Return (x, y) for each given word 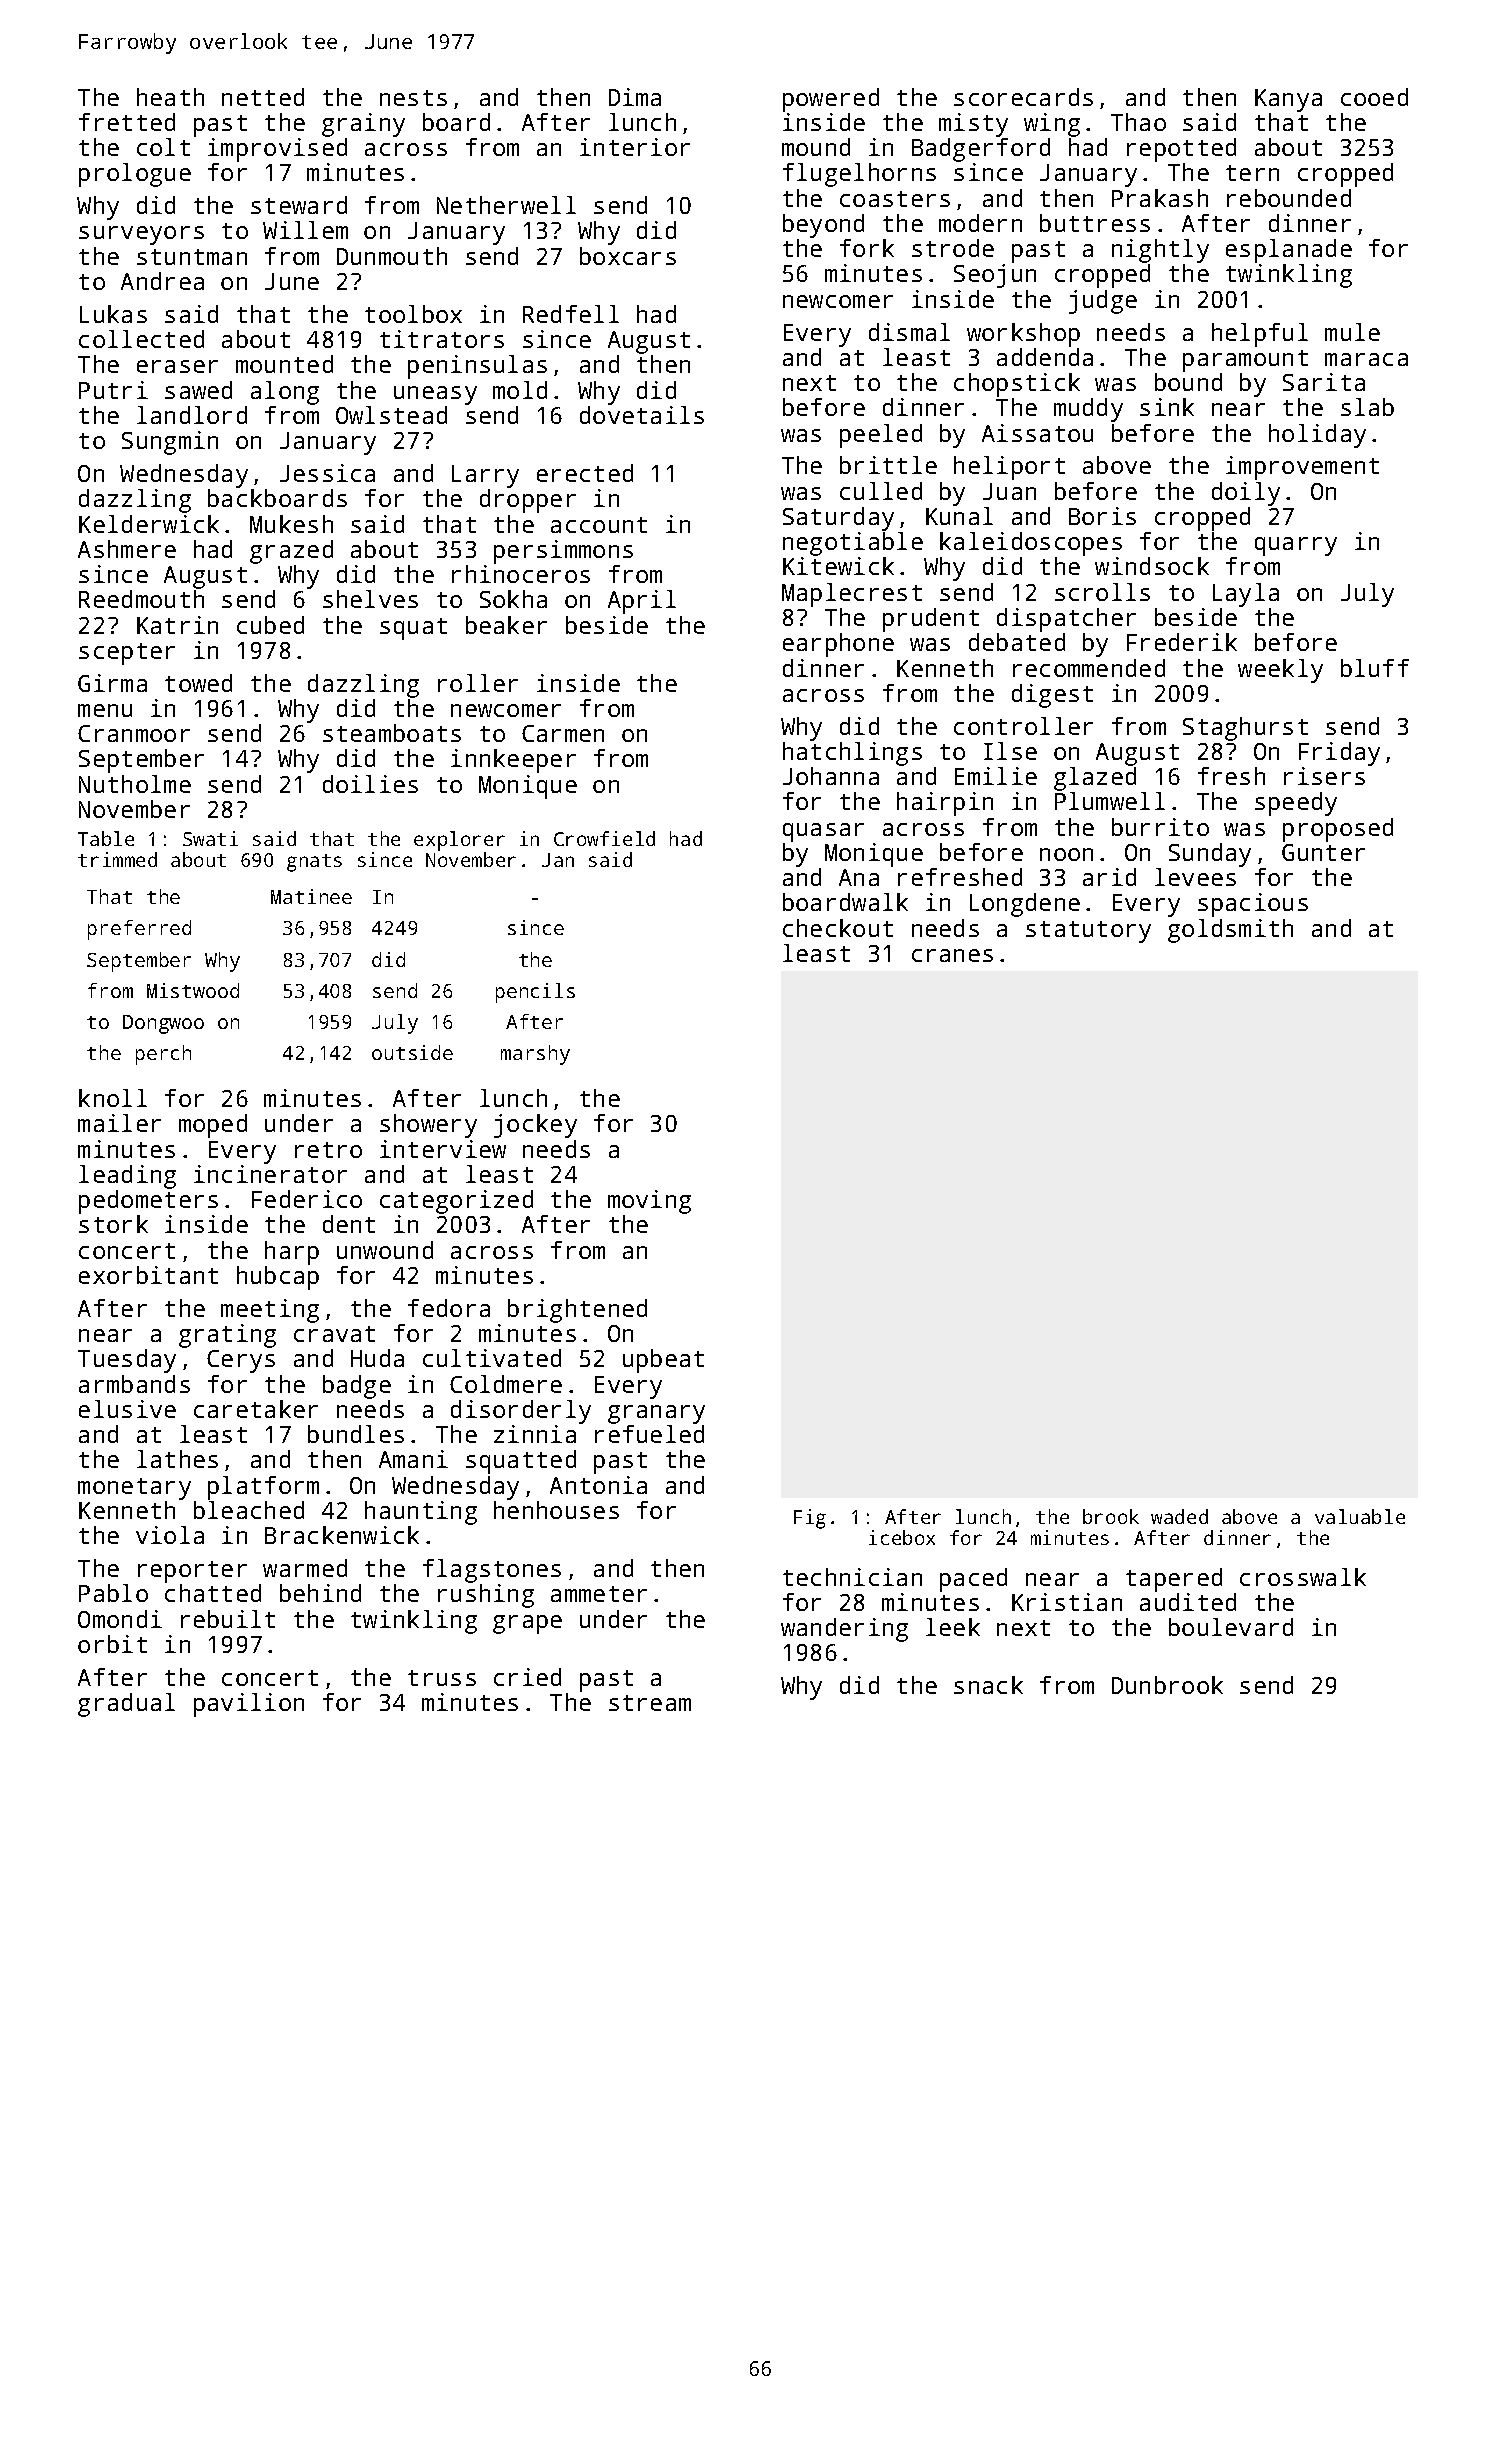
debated (1017, 642)
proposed (1338, 830)
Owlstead (391, 415)
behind (320, 1593)
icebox (902, 1537)
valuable (1360, 1516)
